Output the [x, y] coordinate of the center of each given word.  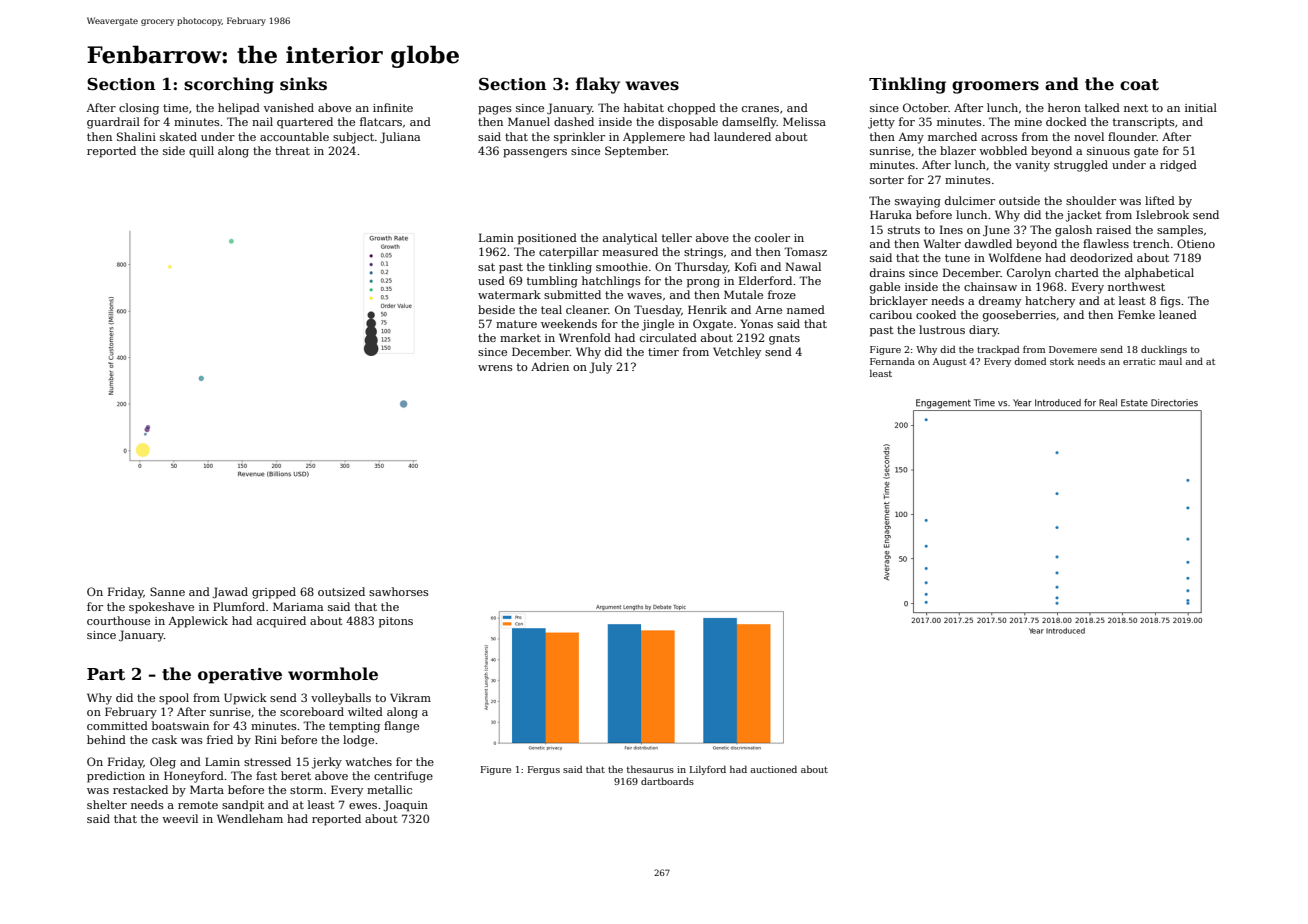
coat [1139, 85]
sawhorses [399, 591]
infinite [393, 107]
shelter [107, 804]
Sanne [167, 591]
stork [1062, 361]
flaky [598, 85]
